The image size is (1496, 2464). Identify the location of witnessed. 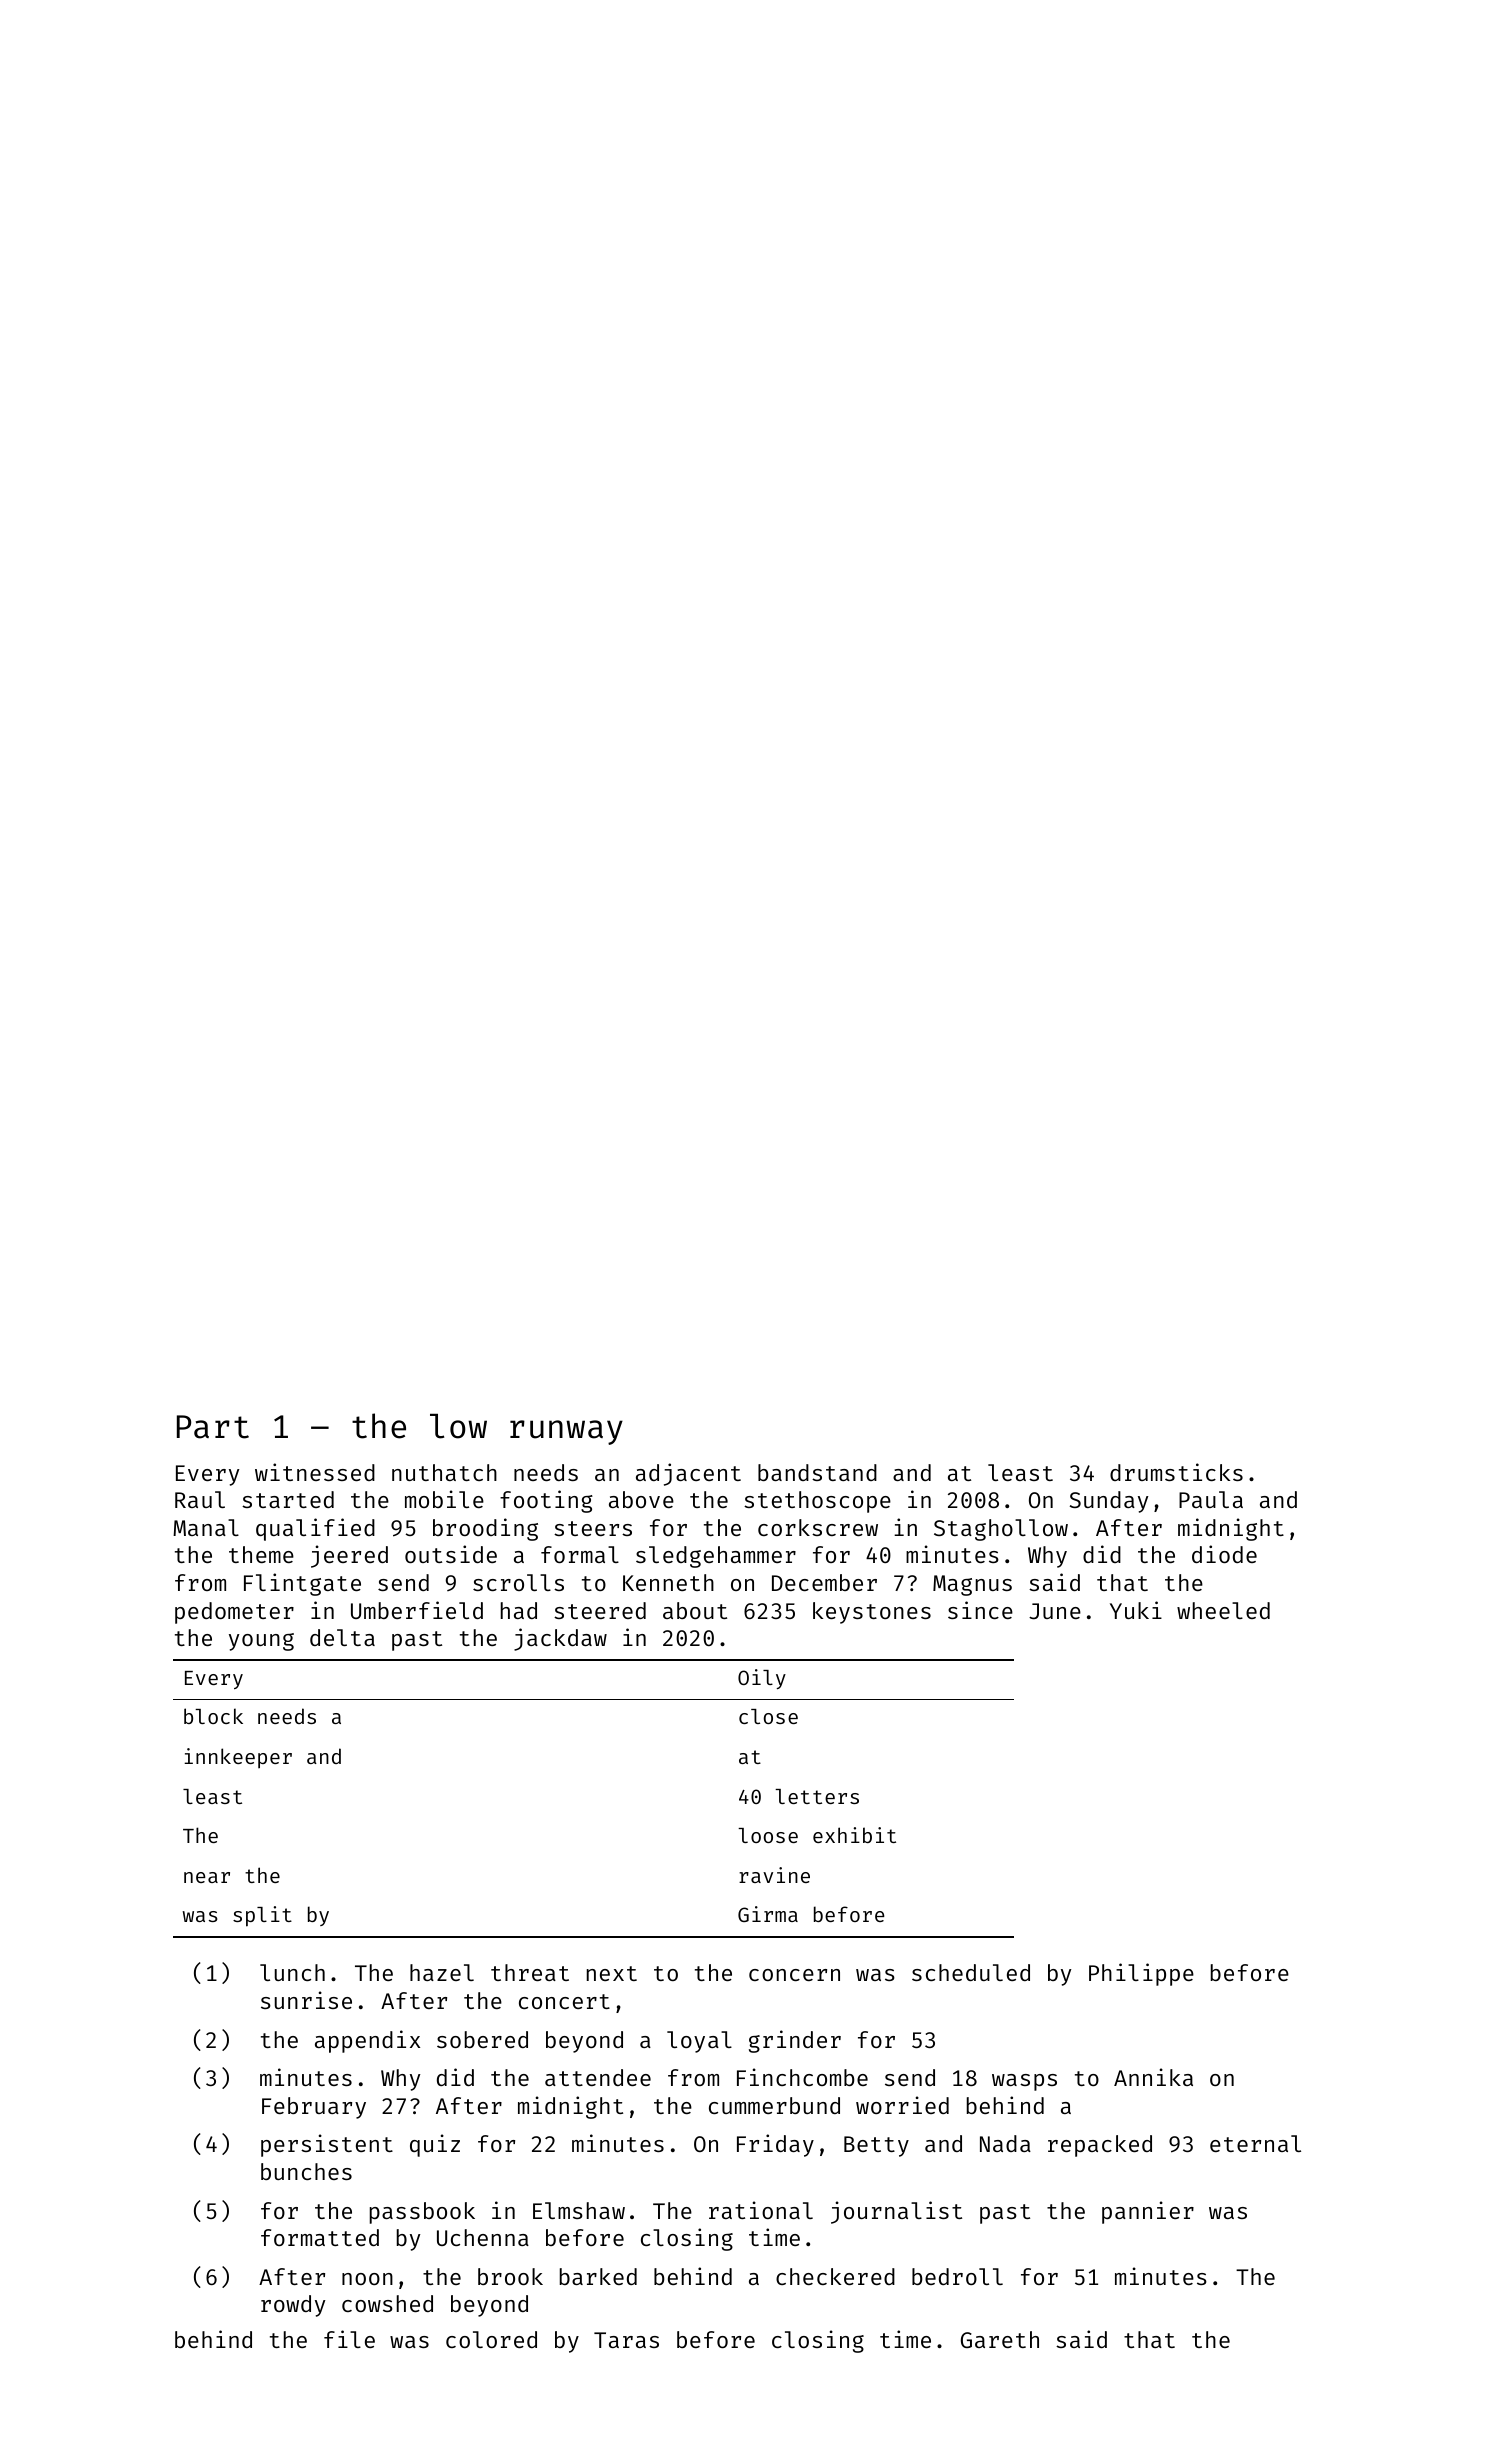
(315, 1472).
